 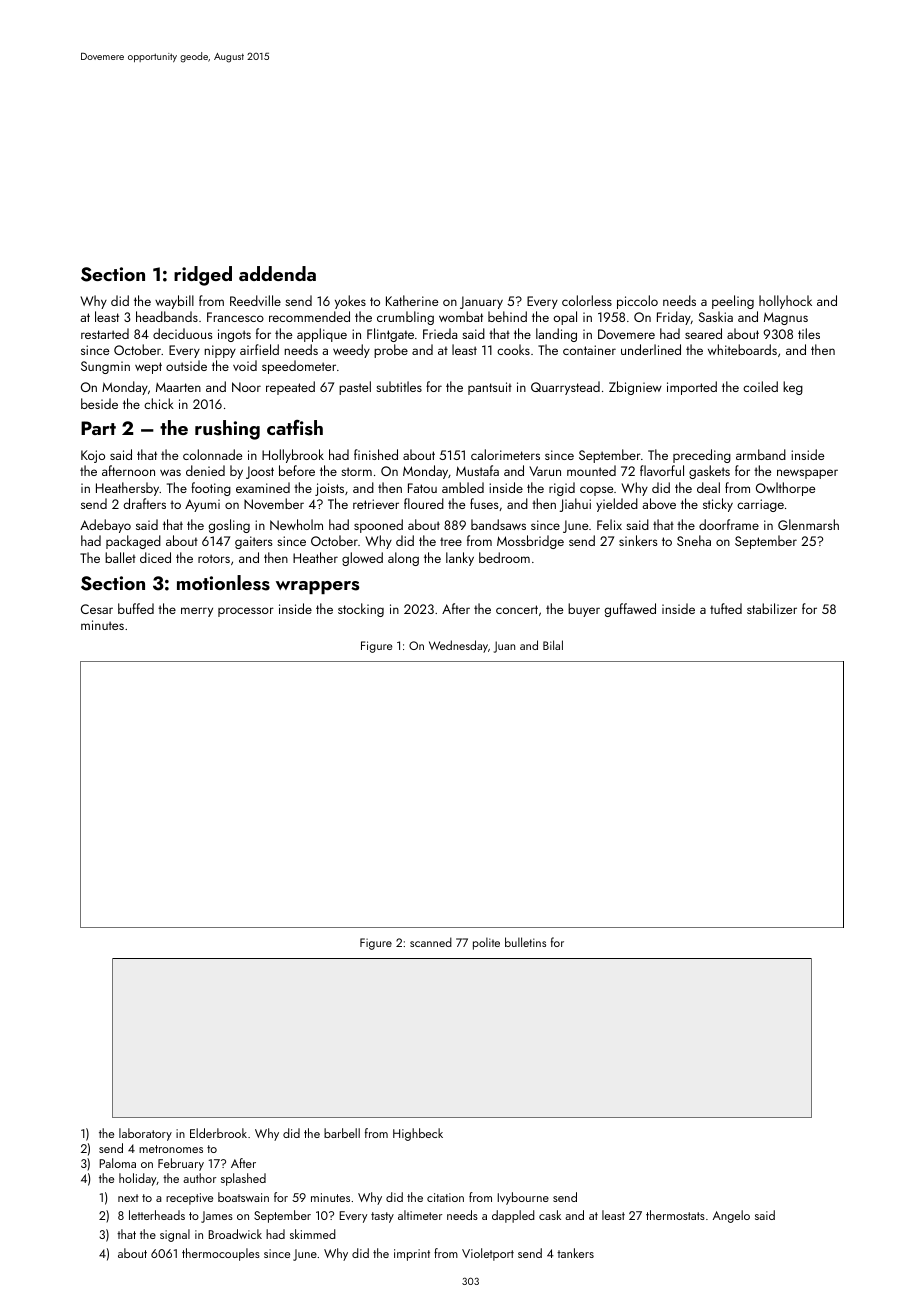 I want to click on addenda, so click(x=277, y=273).
